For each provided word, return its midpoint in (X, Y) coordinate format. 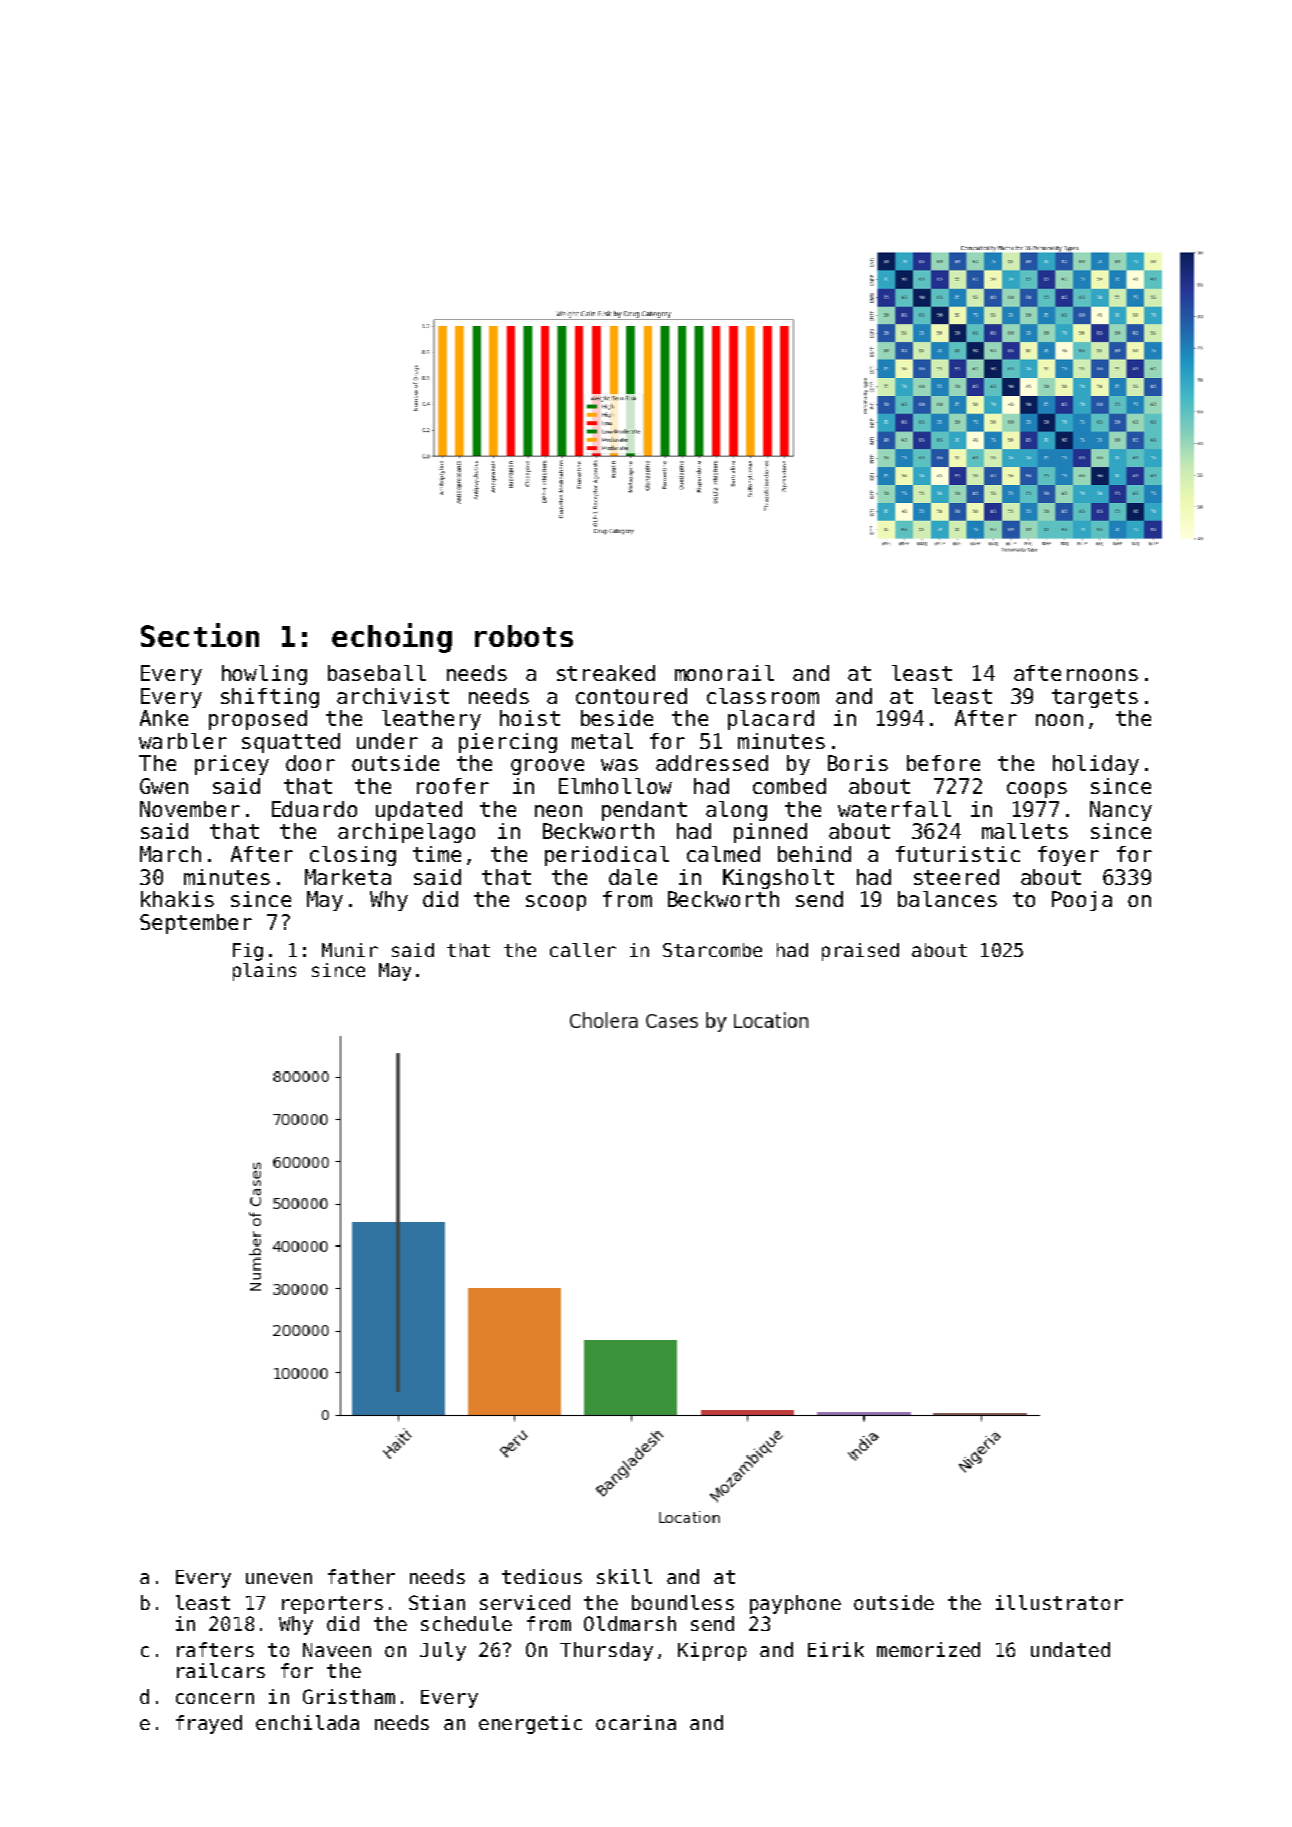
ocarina (636, 1722)
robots (524, 636)
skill (624, 1576)
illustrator (1059, 1602)
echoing (392, 638)
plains (264, 972)
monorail (724, 673)
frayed (209, 1724)
